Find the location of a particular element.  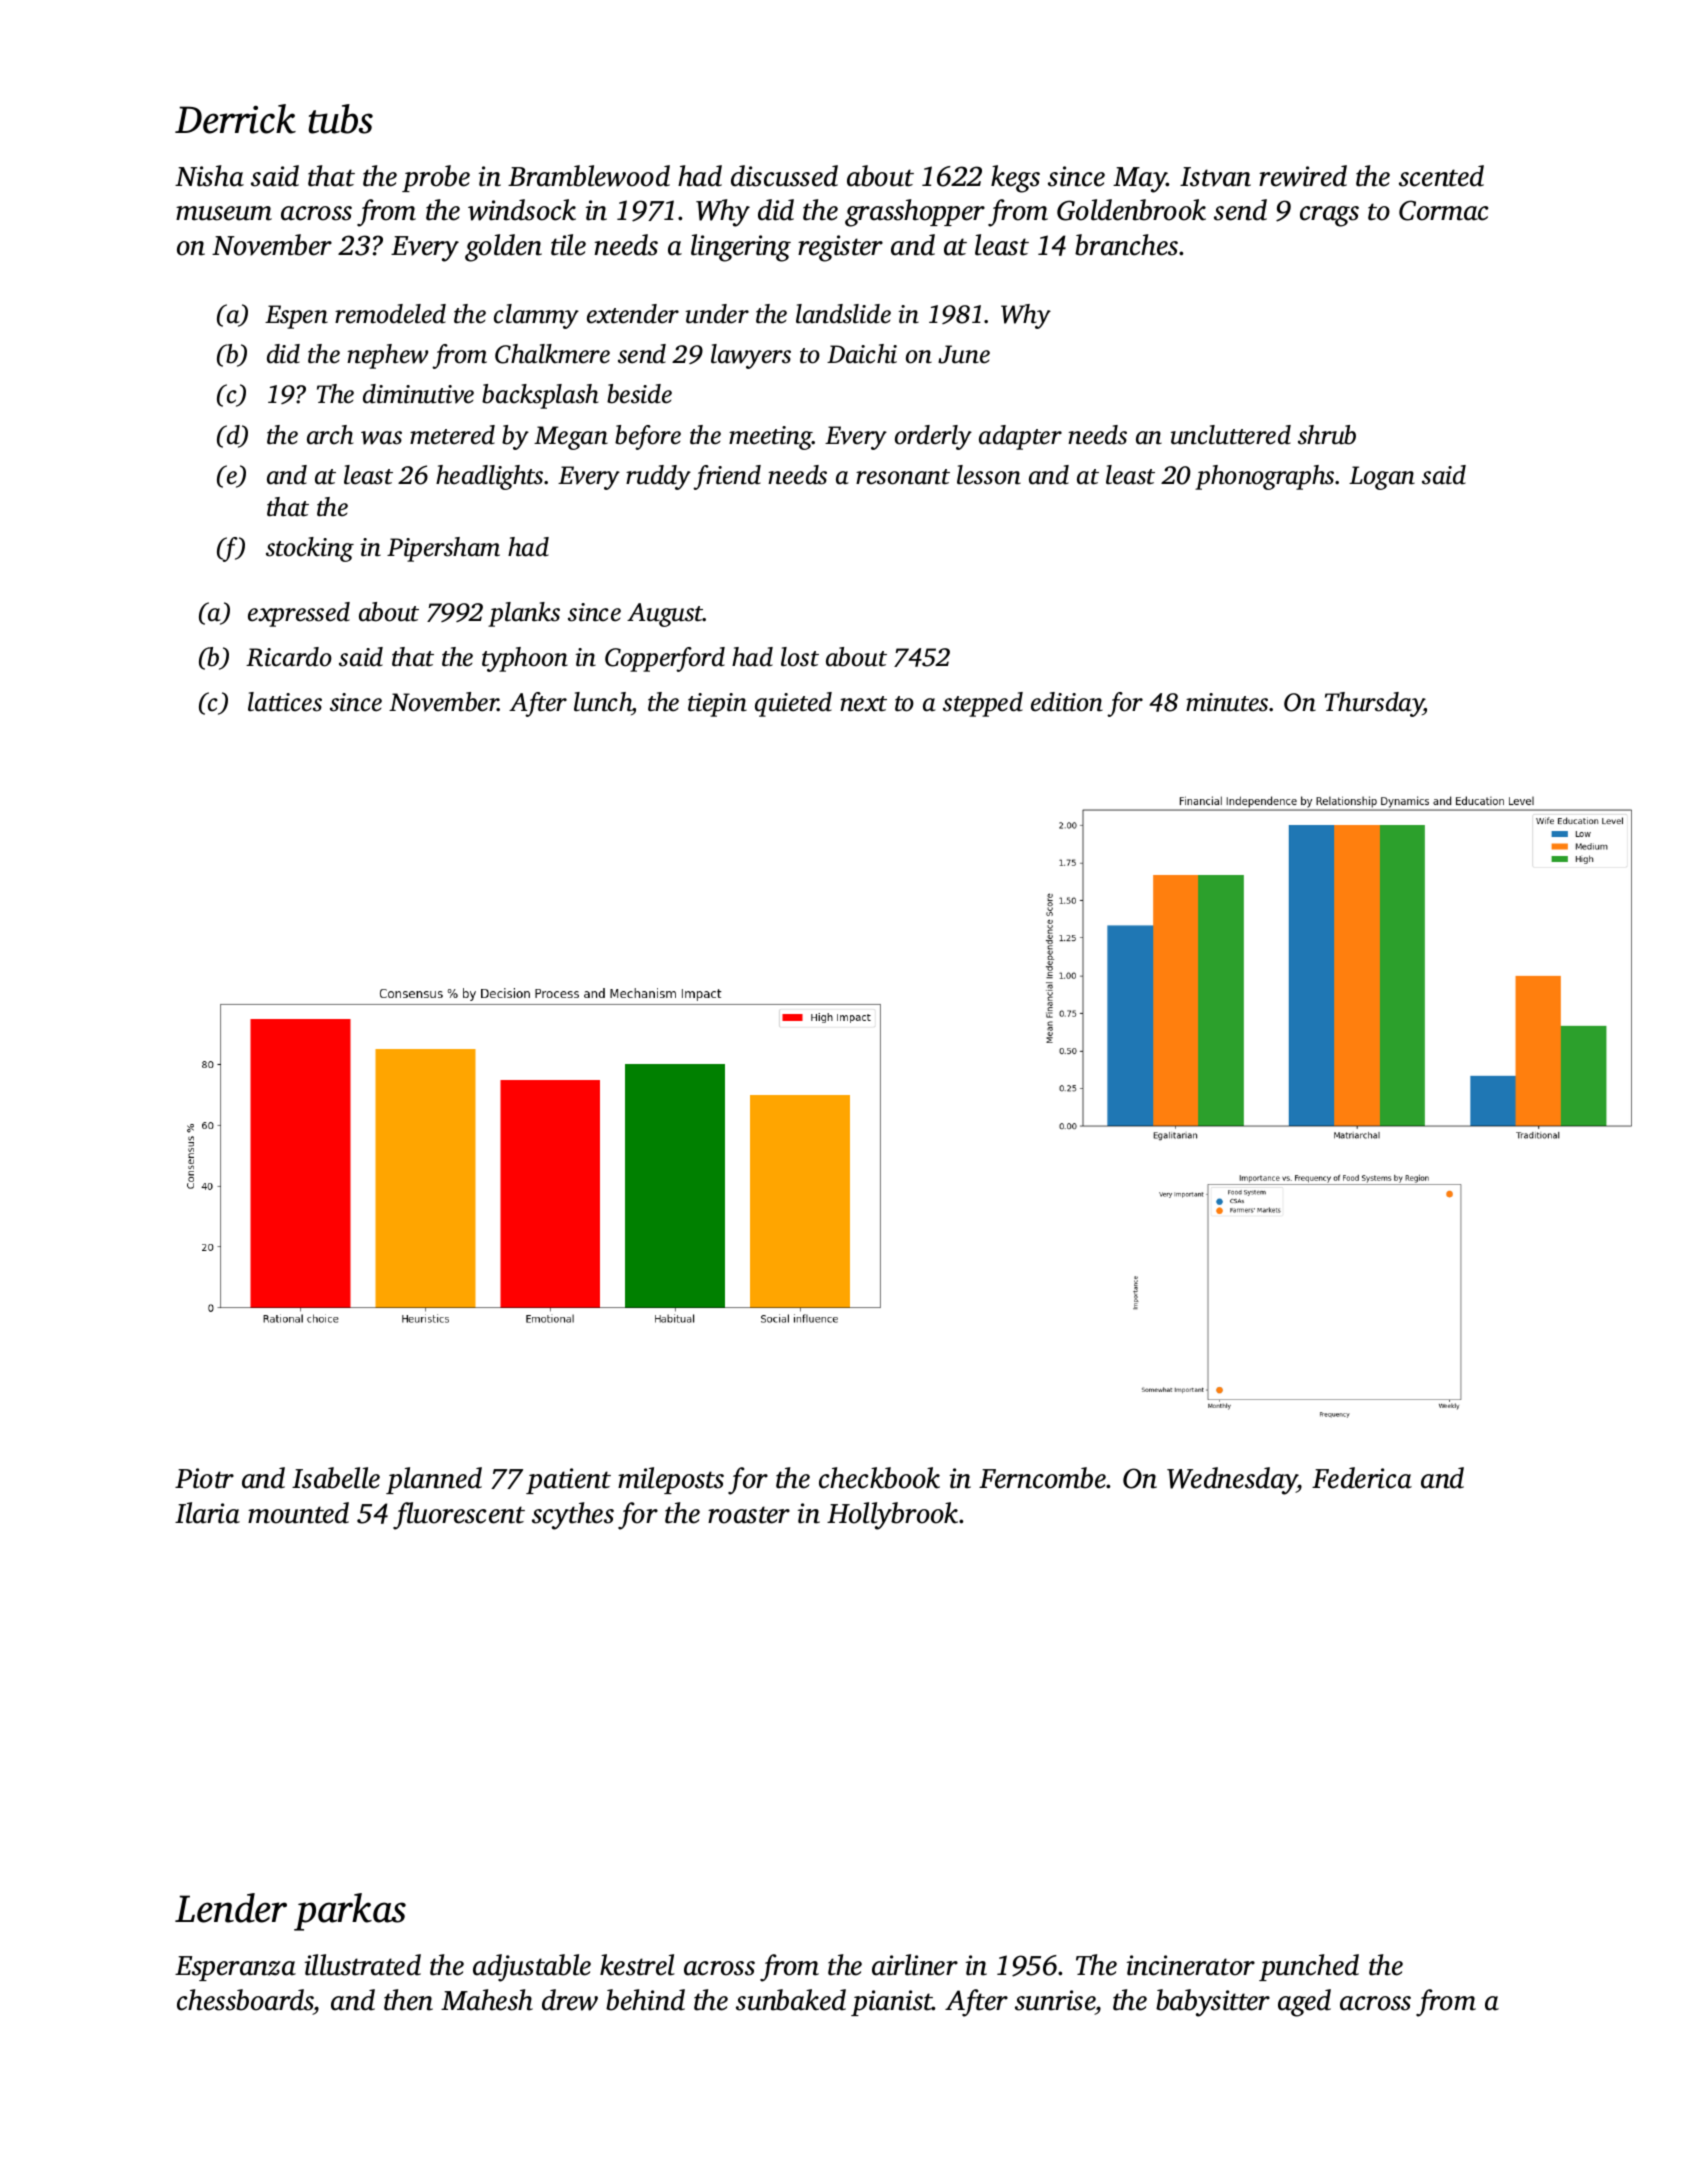

Ferncombe is located at coordinates (1043, 1478).
